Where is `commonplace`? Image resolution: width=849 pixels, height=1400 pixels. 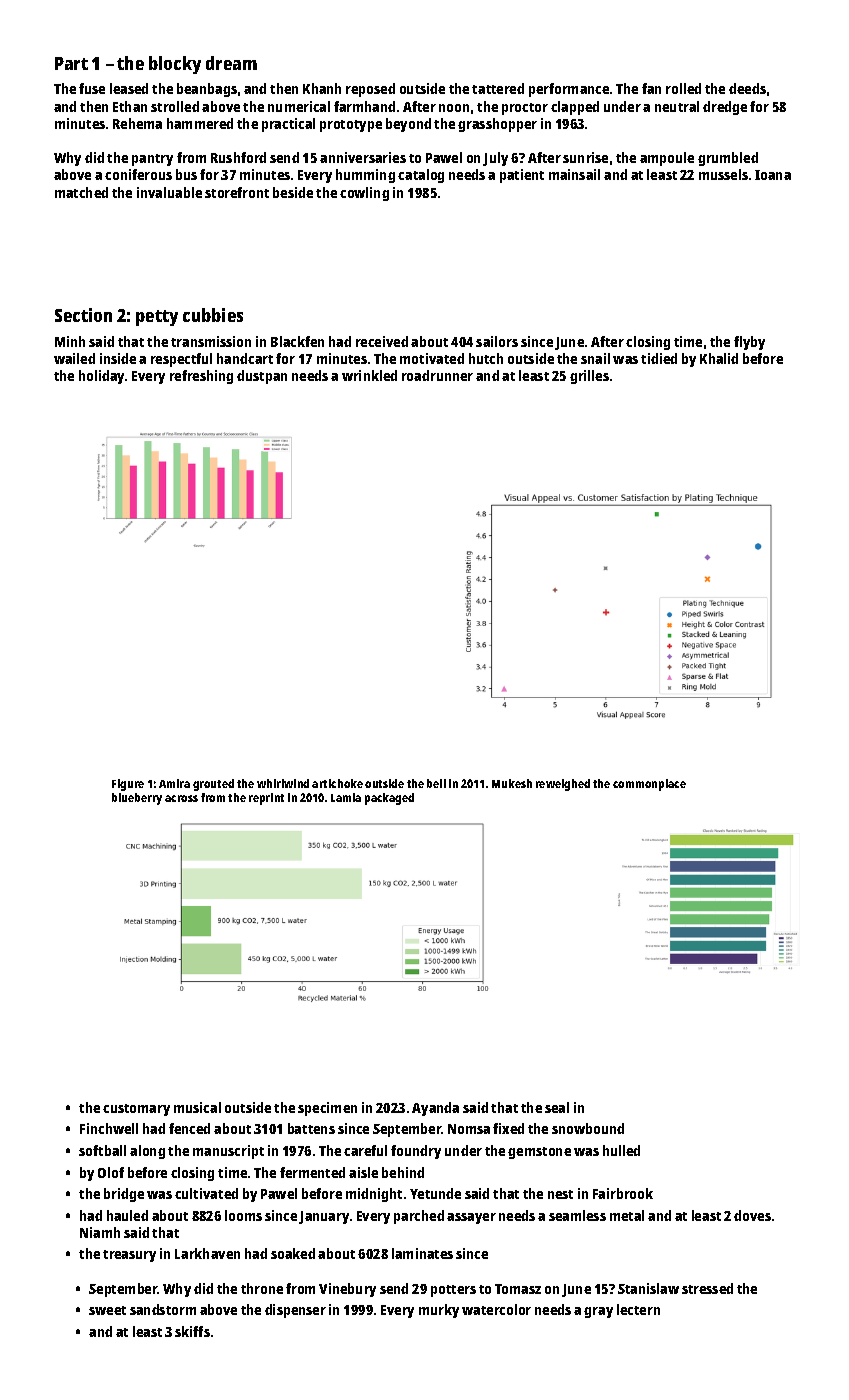 commonplace is located at coordinates (649, 785).
